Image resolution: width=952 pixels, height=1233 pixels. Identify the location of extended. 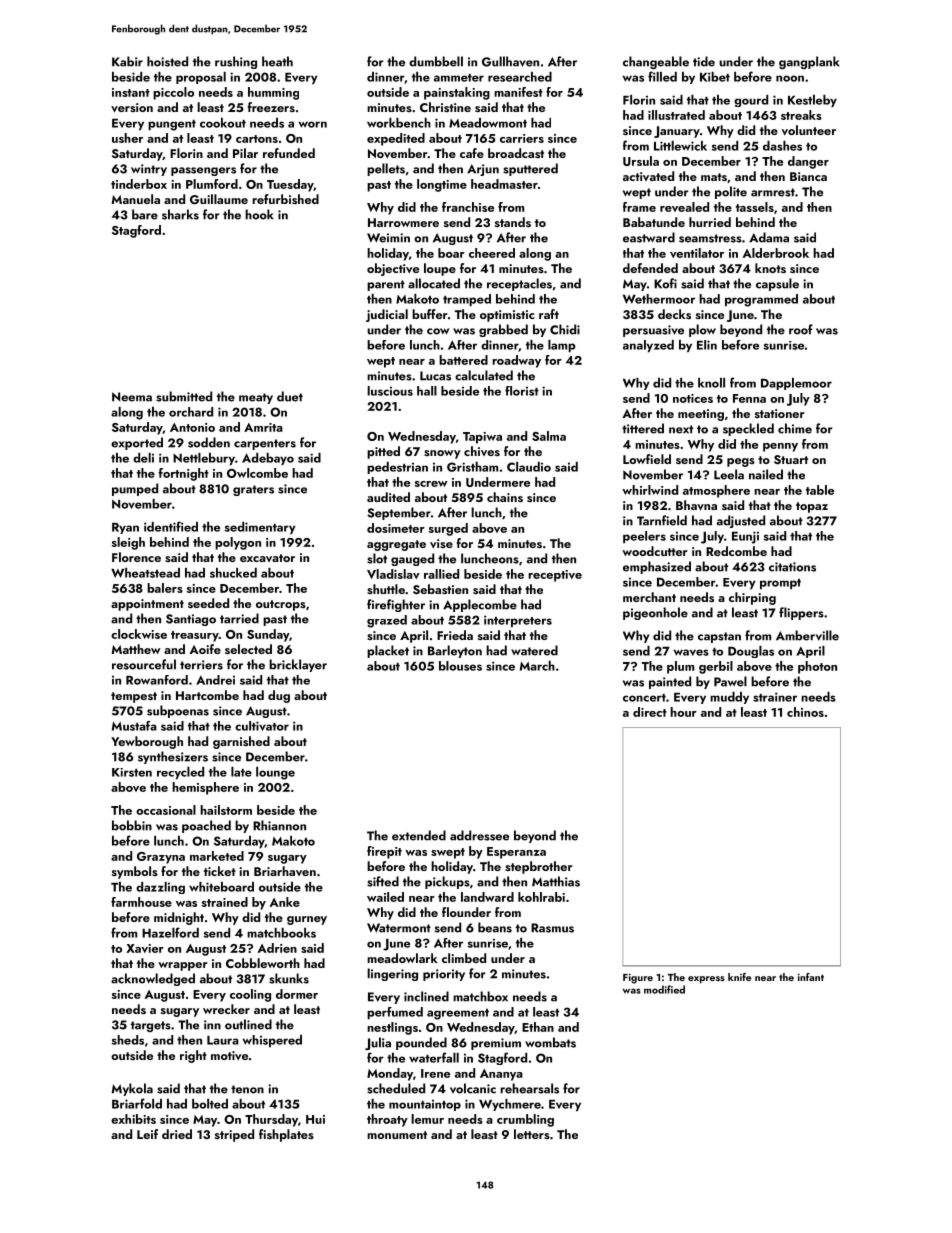
(419, 835).
